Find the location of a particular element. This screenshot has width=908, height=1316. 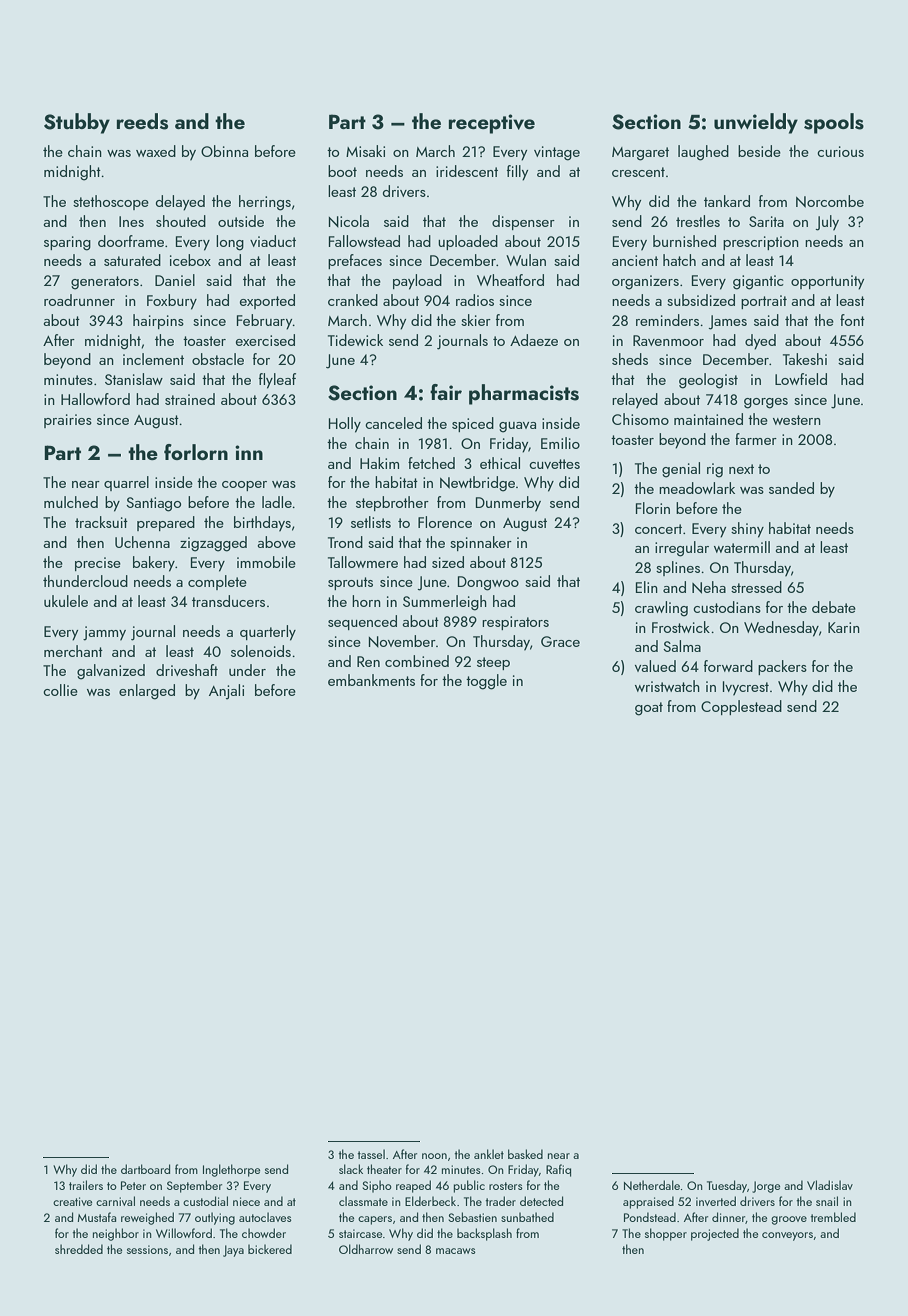

dartboard is located at coordinates (145, 1169).
